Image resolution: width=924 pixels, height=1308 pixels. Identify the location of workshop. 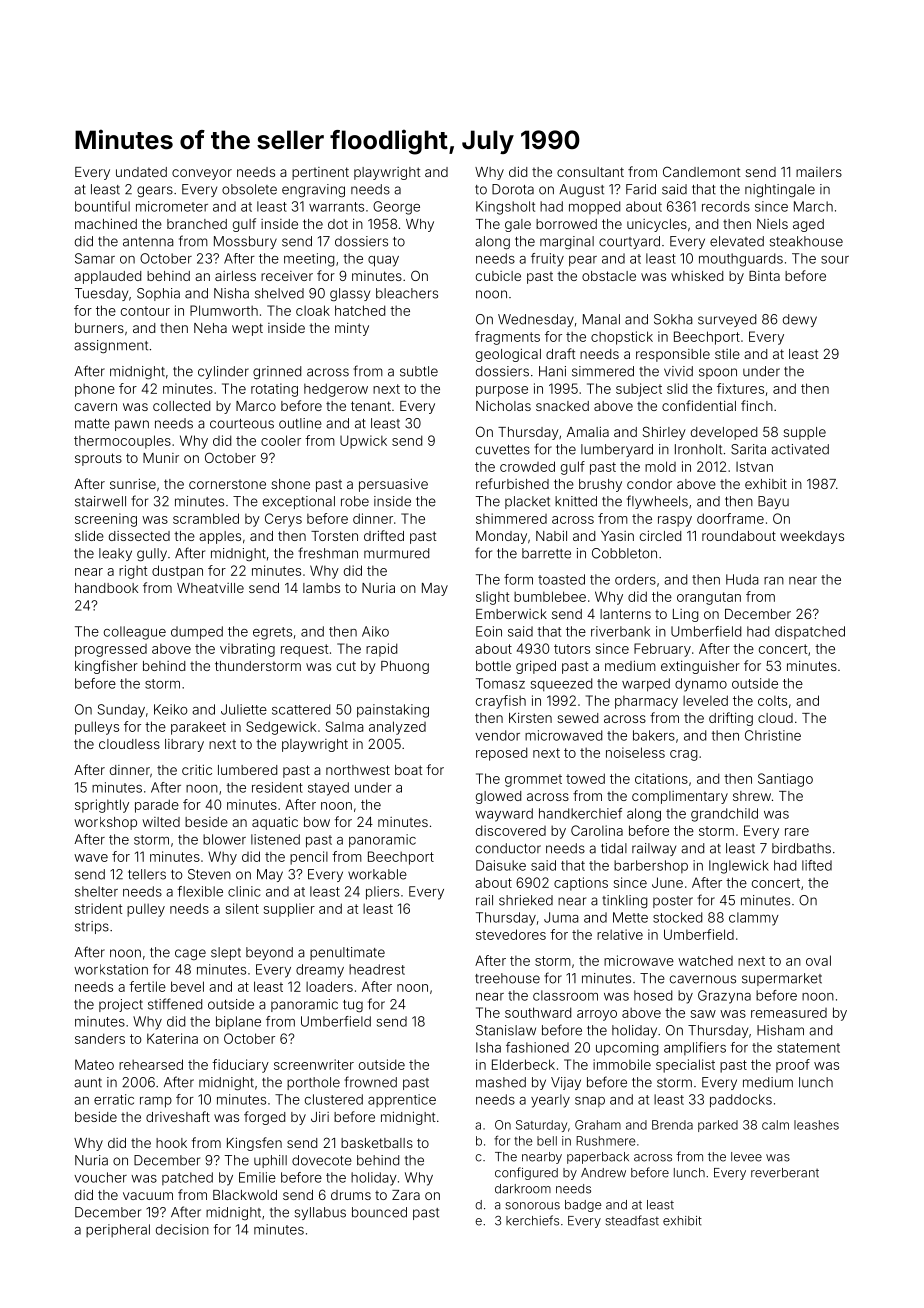
(105, 823).
